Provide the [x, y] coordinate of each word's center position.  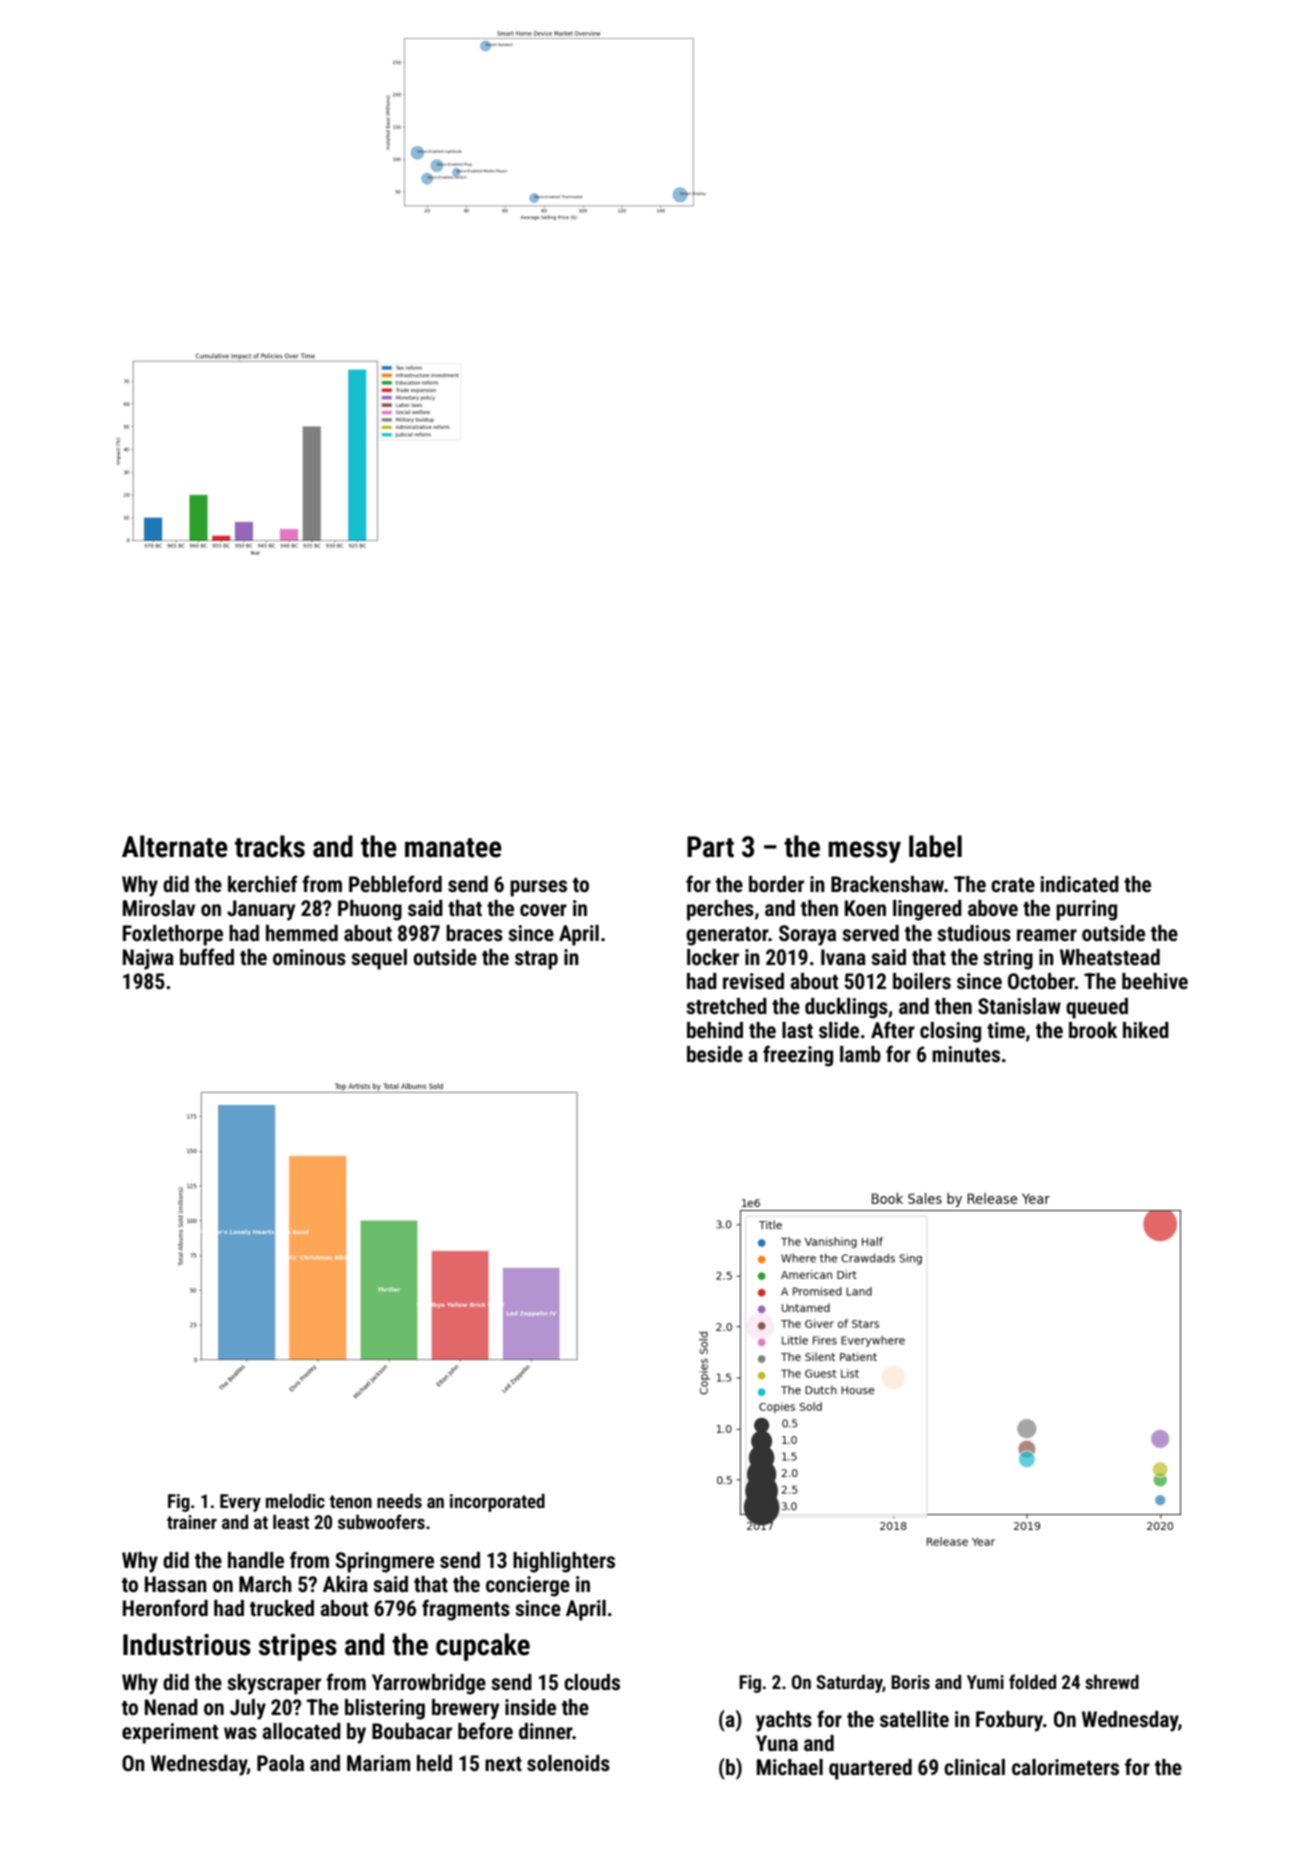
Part [710, 847]
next [503, 1764]
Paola [280, 1763]
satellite [914, 1719]
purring [1086, 910]
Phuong [370, 910]
